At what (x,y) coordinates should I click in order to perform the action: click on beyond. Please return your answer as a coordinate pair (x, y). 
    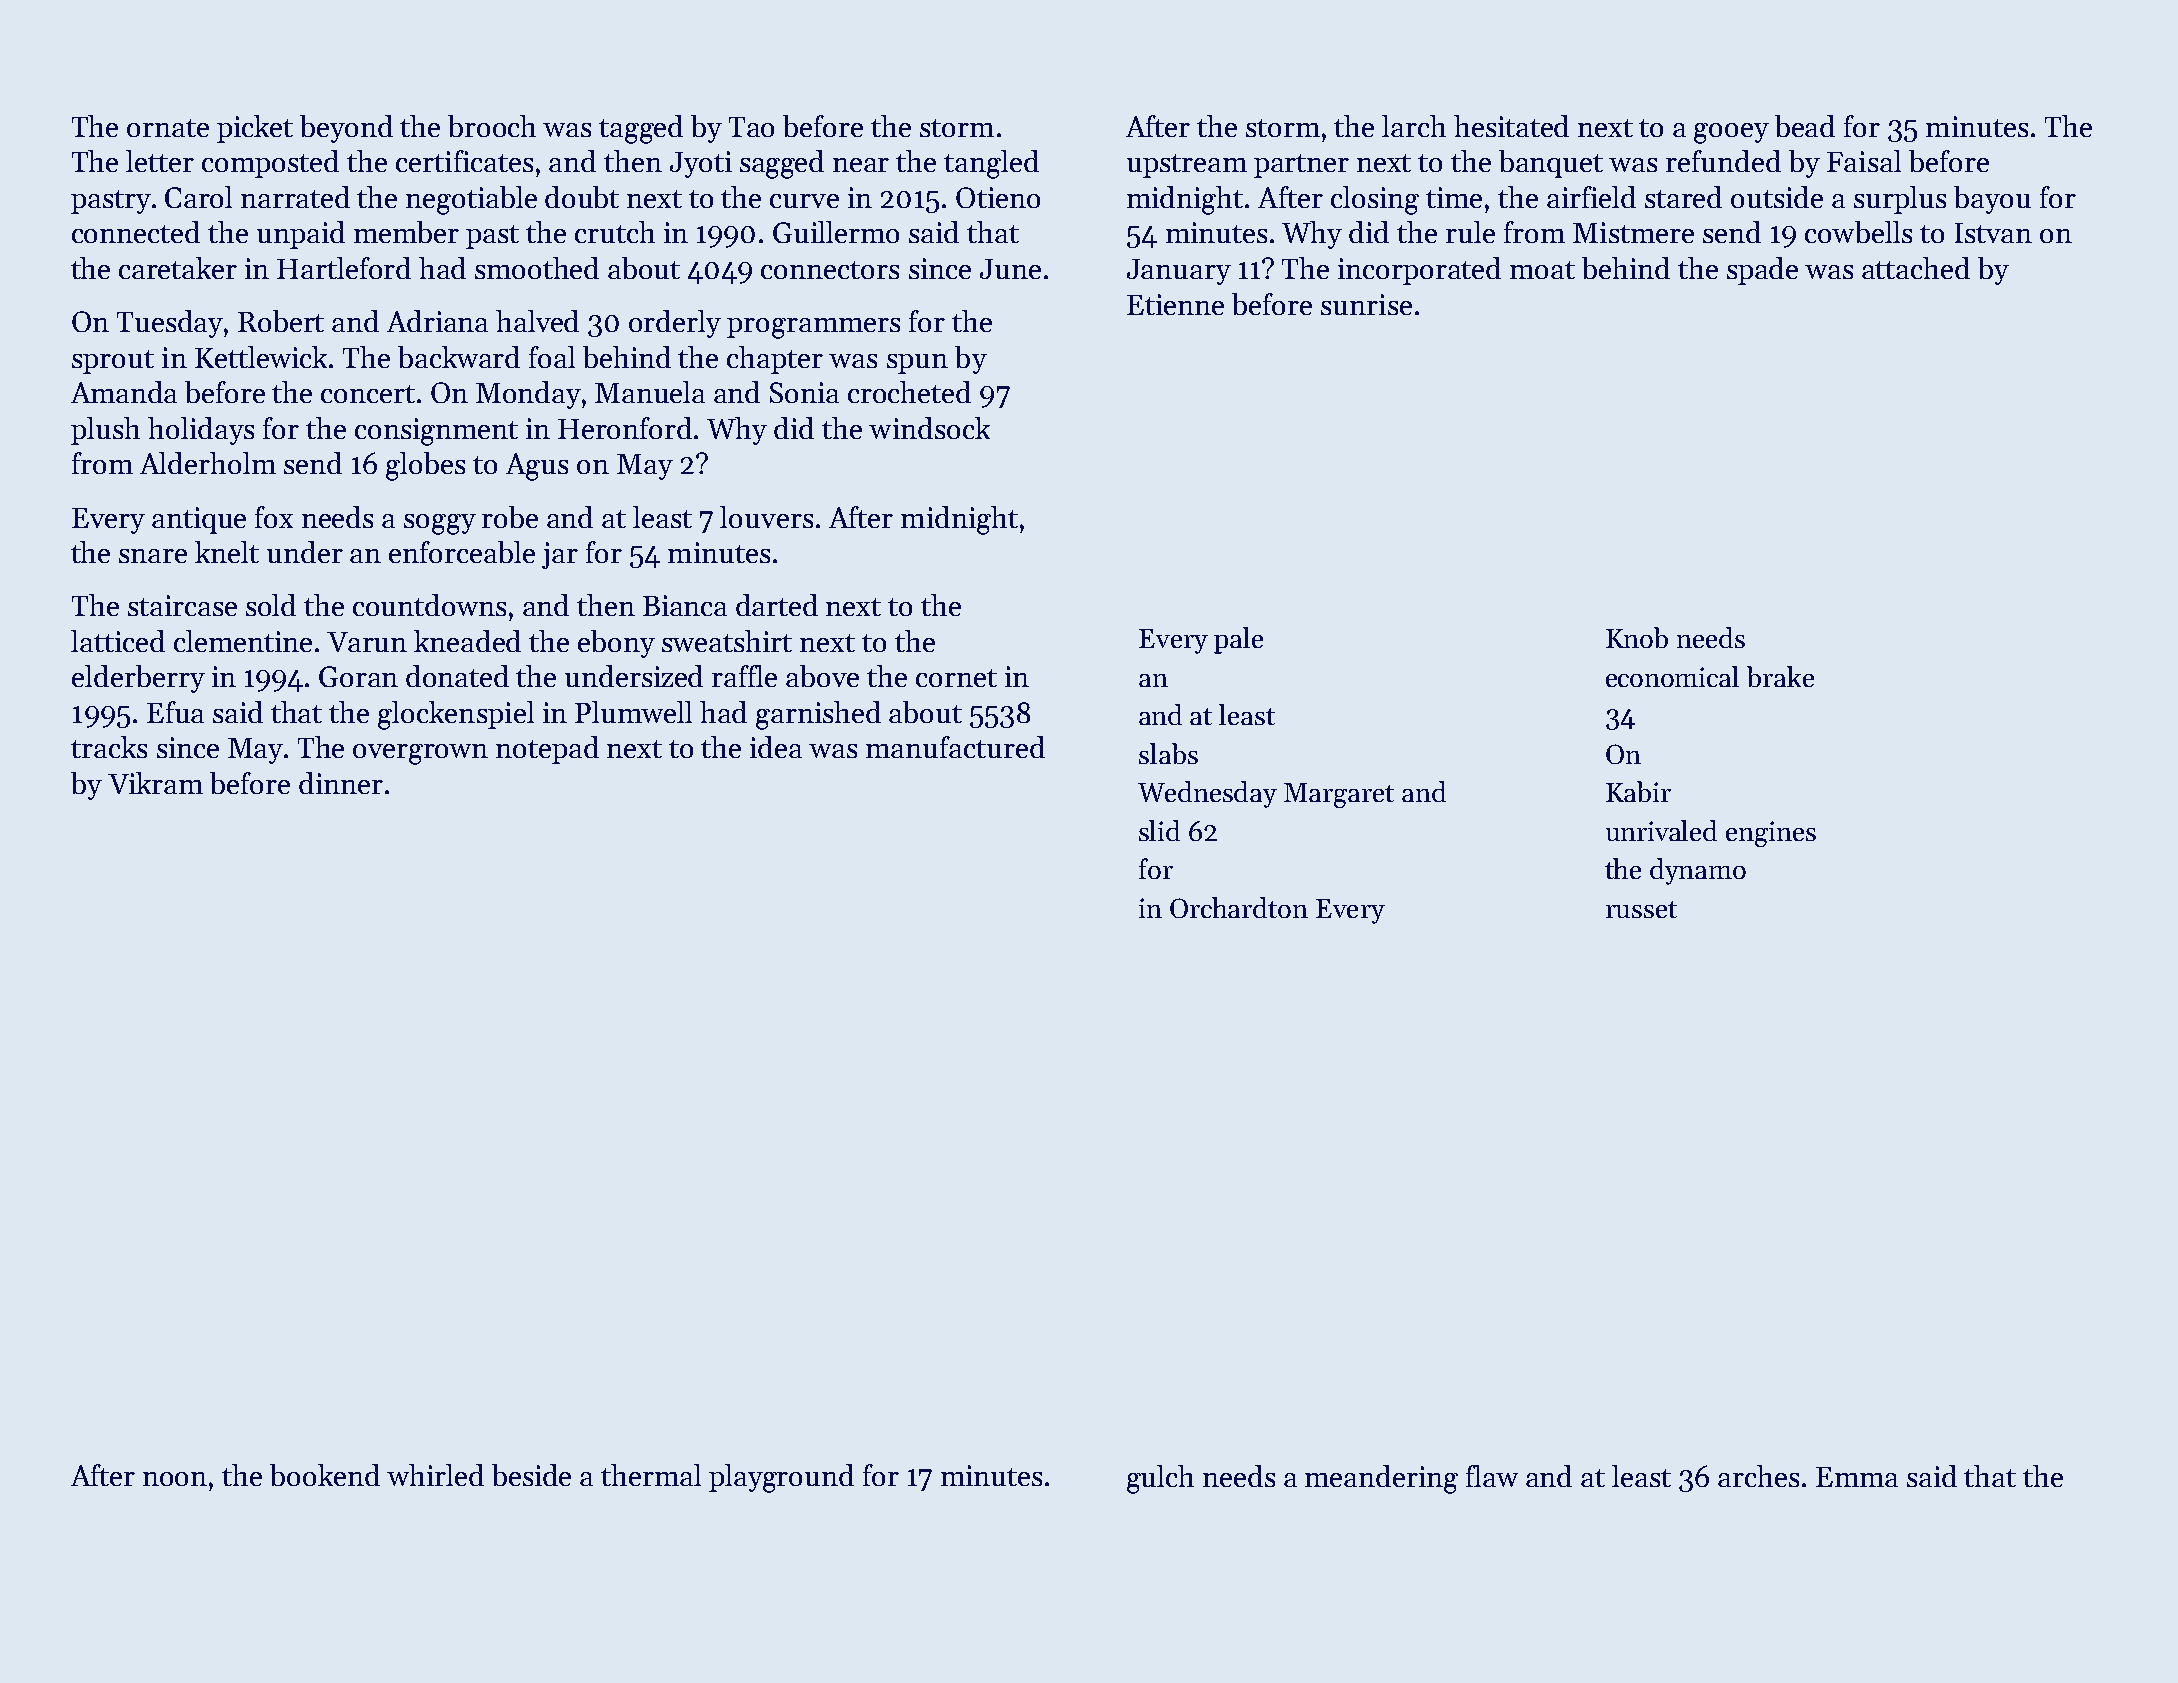
    Looking at the image, I should click on (346, 129).
